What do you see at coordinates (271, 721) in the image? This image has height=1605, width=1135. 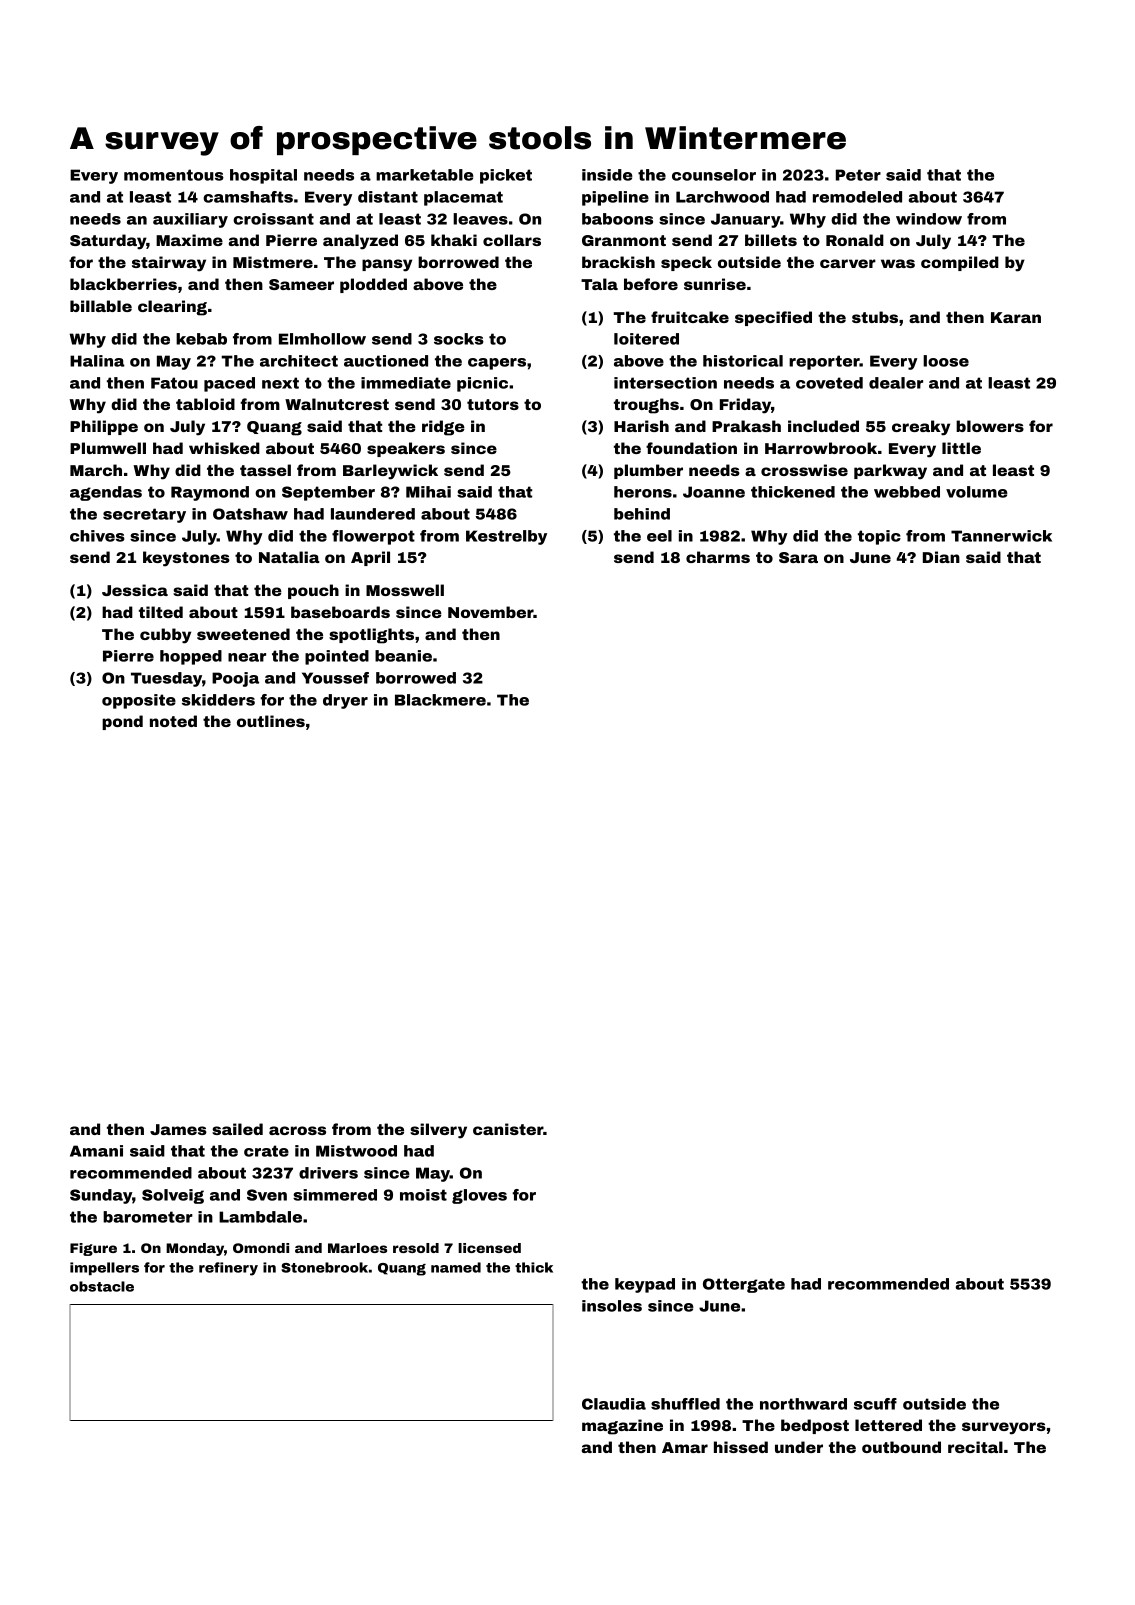 I see `outlines` at bounding box center [271, 721].
